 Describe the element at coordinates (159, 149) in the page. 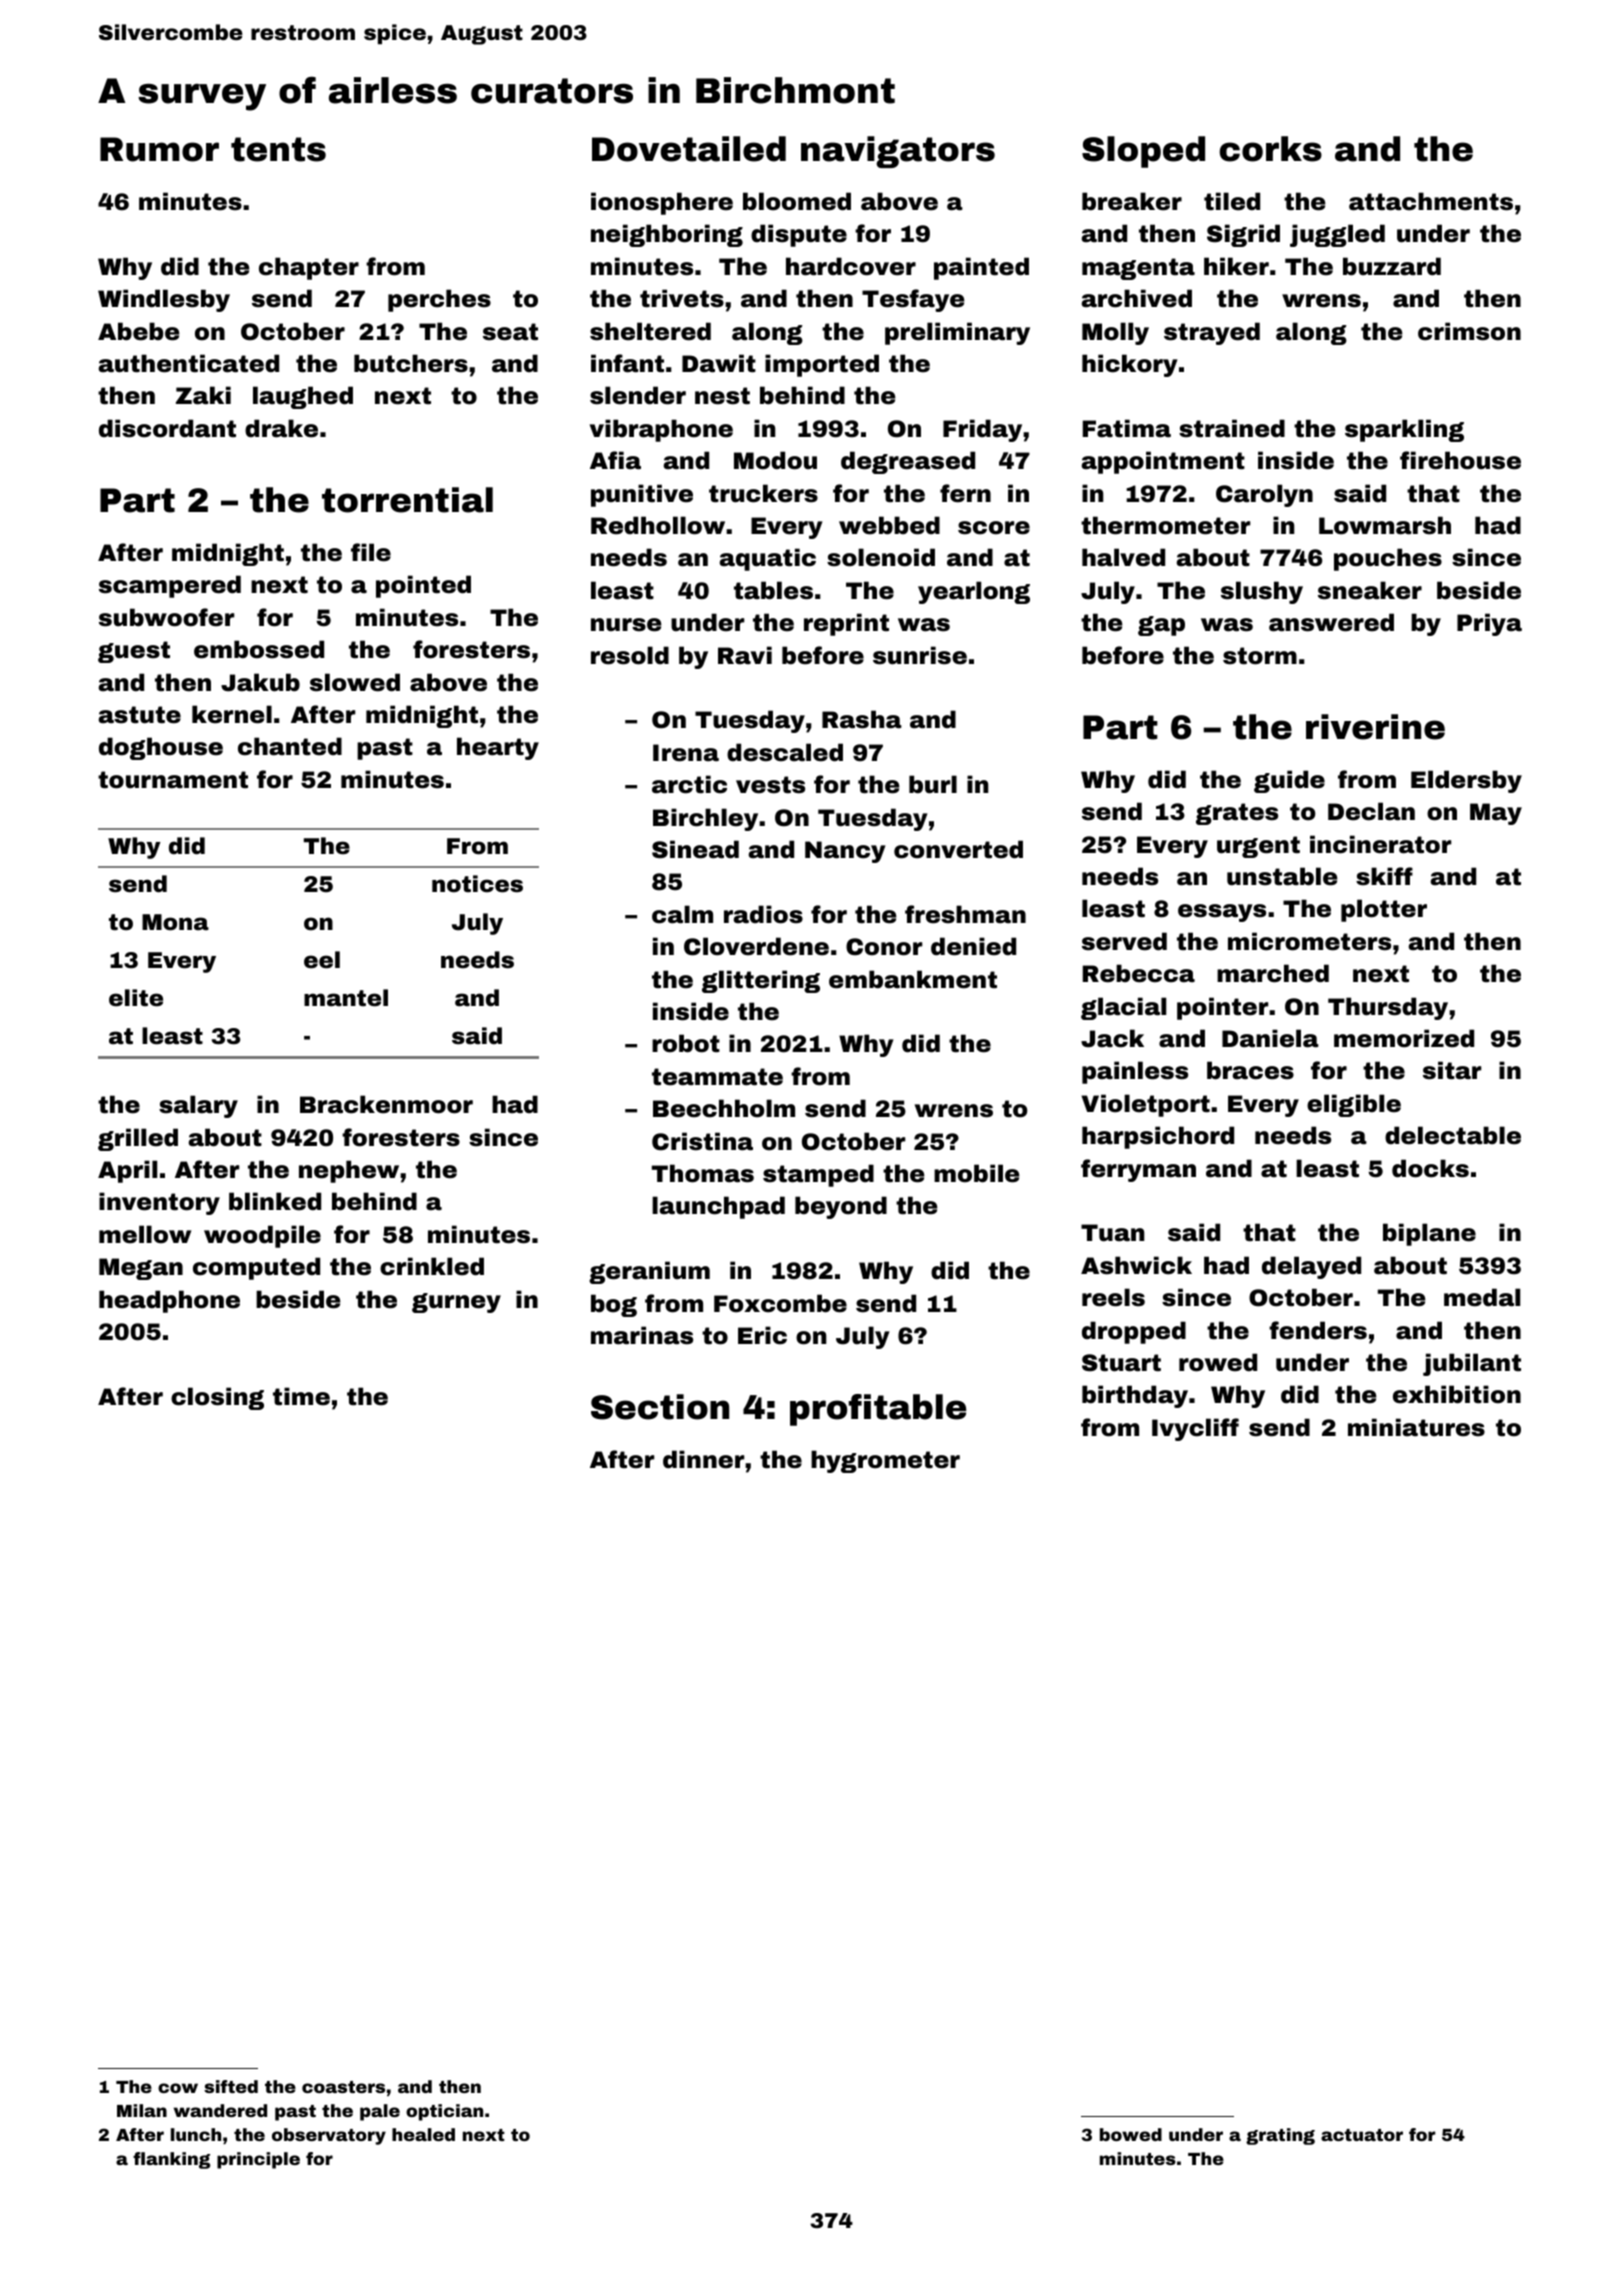

I see `Rumor` at that location.
